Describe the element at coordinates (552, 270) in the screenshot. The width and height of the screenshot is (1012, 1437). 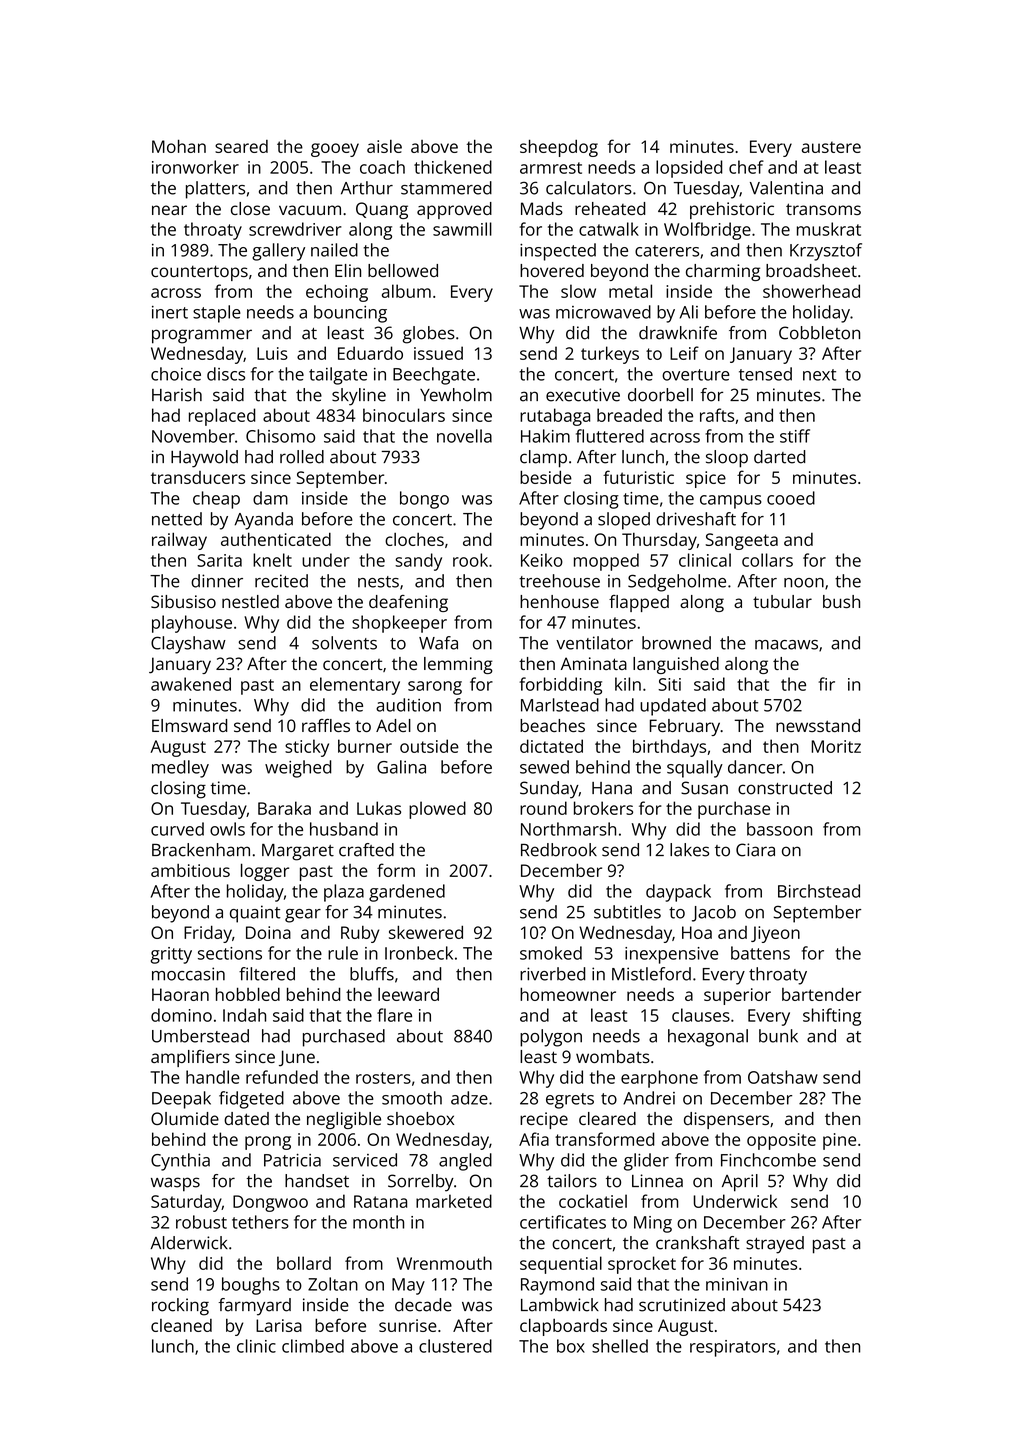
I see `hovered` at that location.
